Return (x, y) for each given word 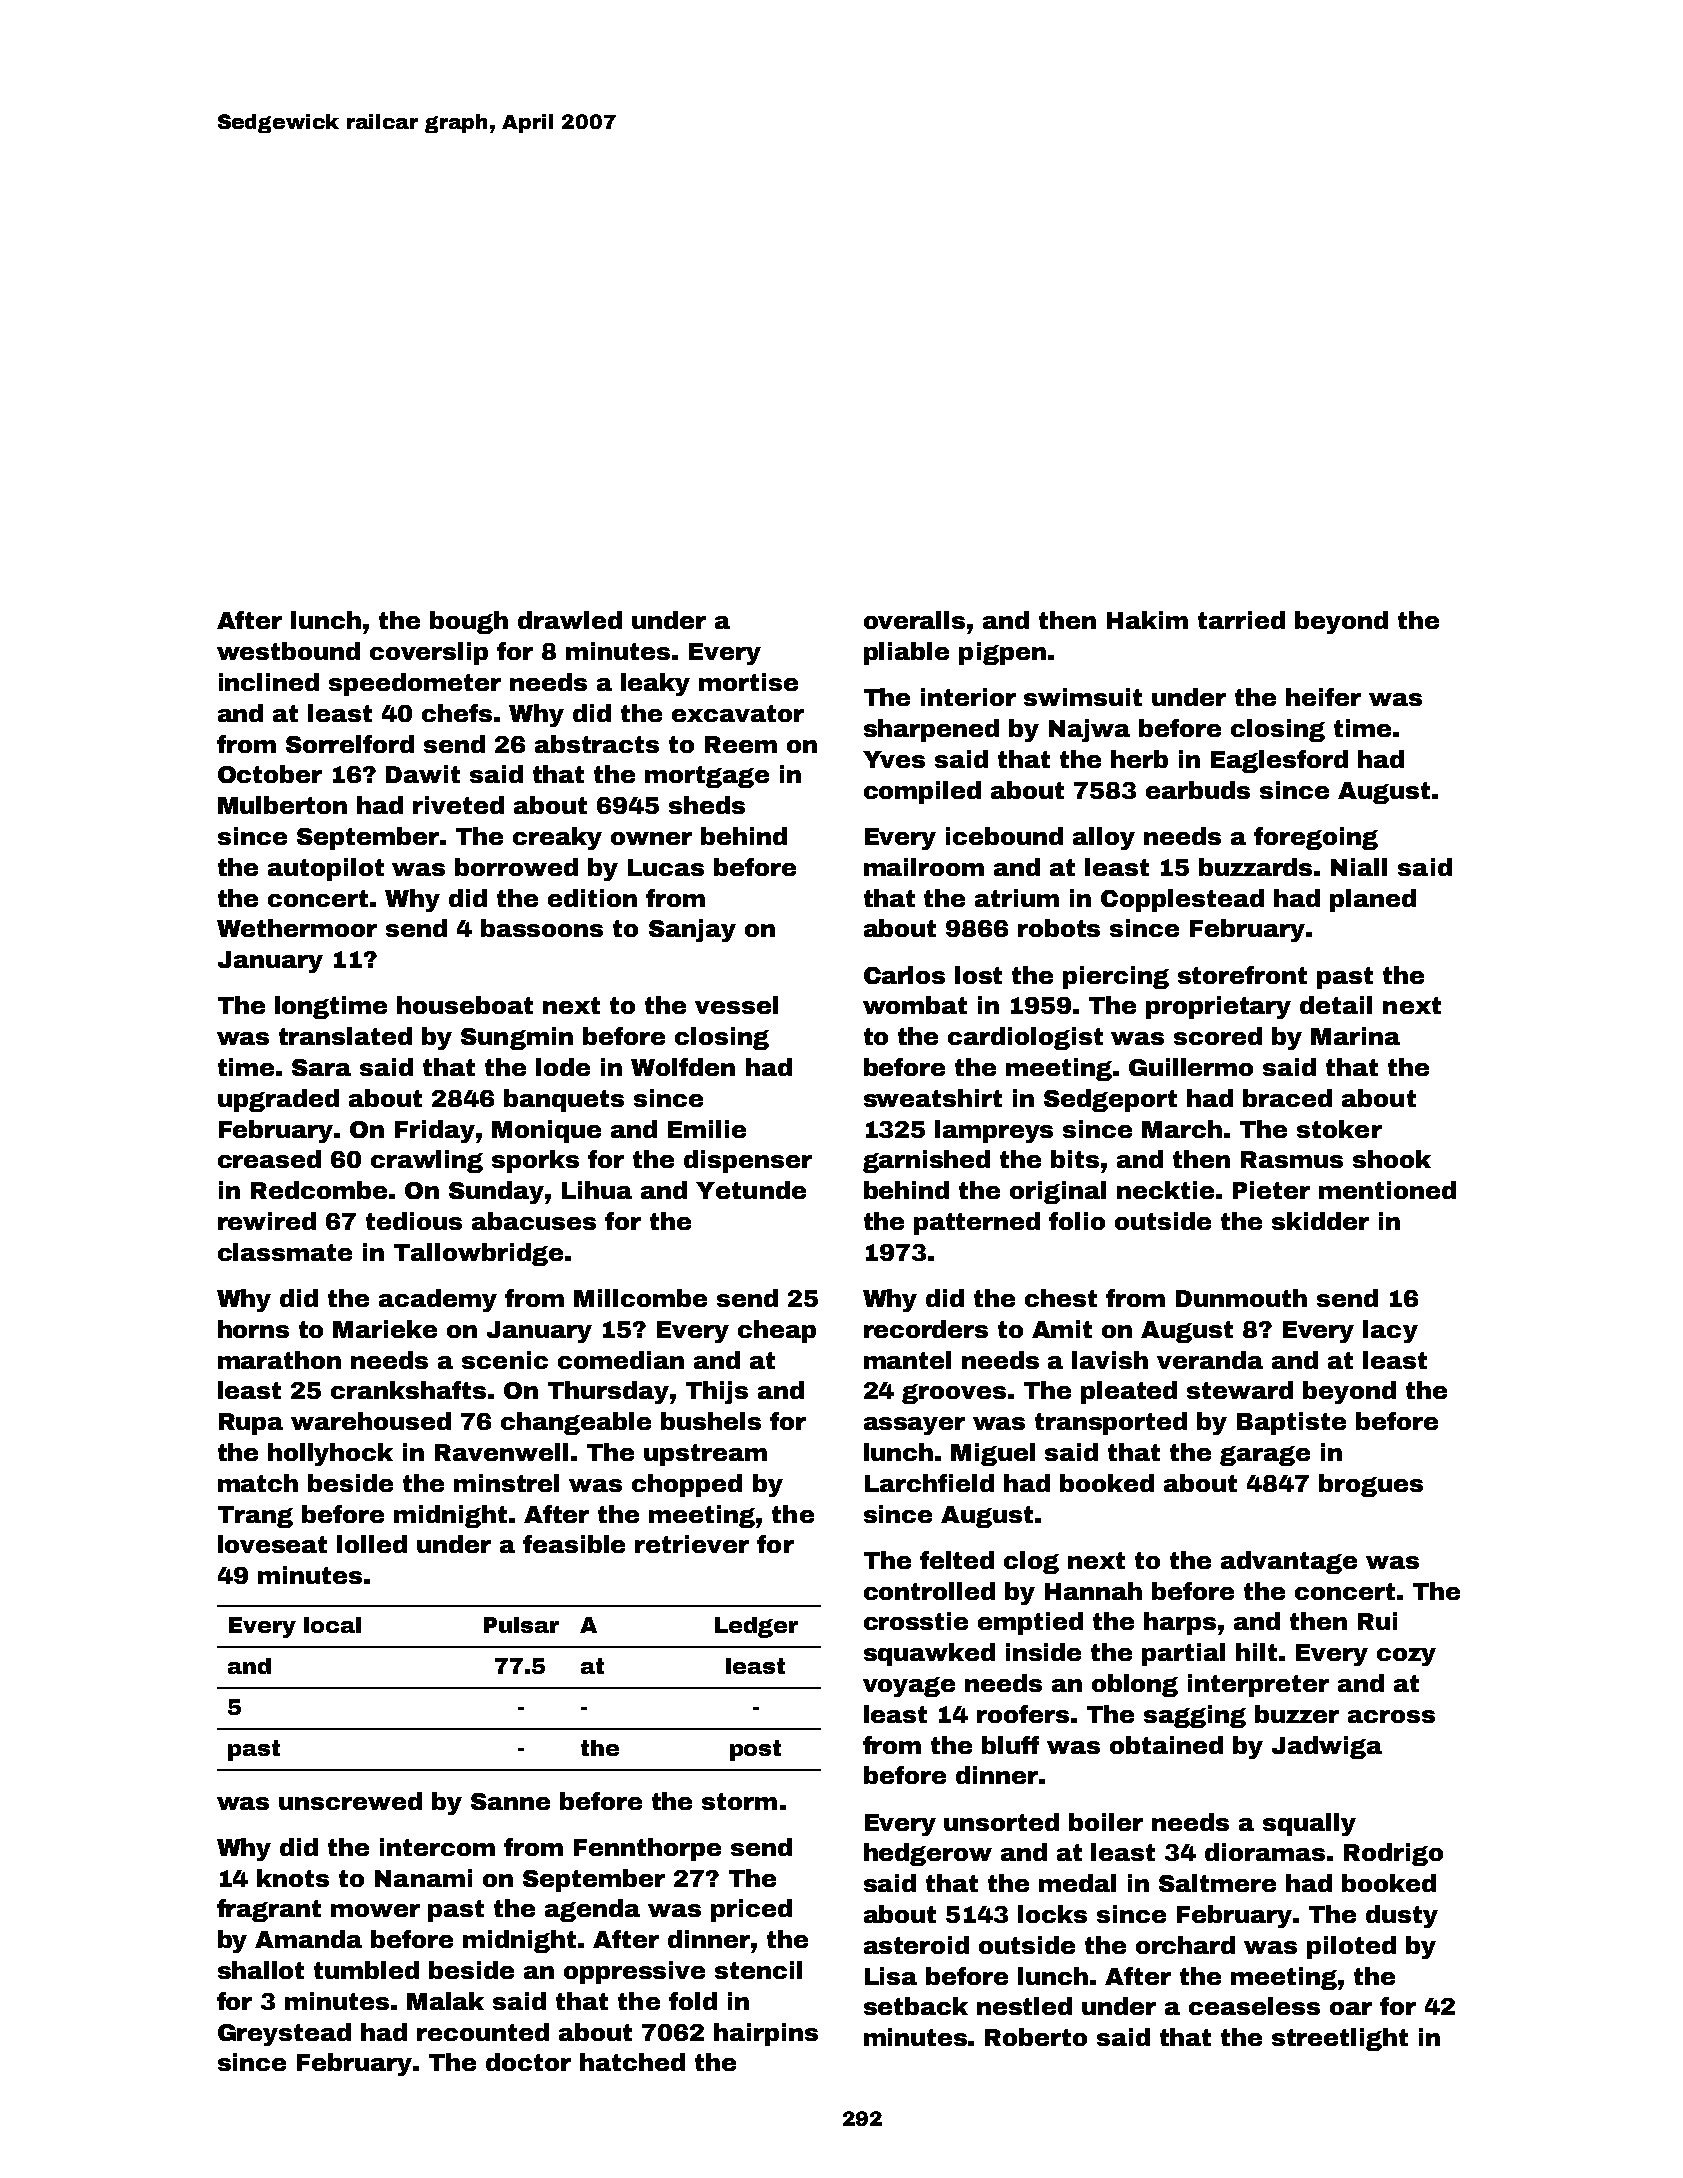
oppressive (634, 1972)
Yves (894, 759)
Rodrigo (1393, 1854)
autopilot (326, 869)
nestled (1024, 2006)
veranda (1210, 1360)
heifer (1323, 697)
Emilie (707, 1129)
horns (253, 1329)
